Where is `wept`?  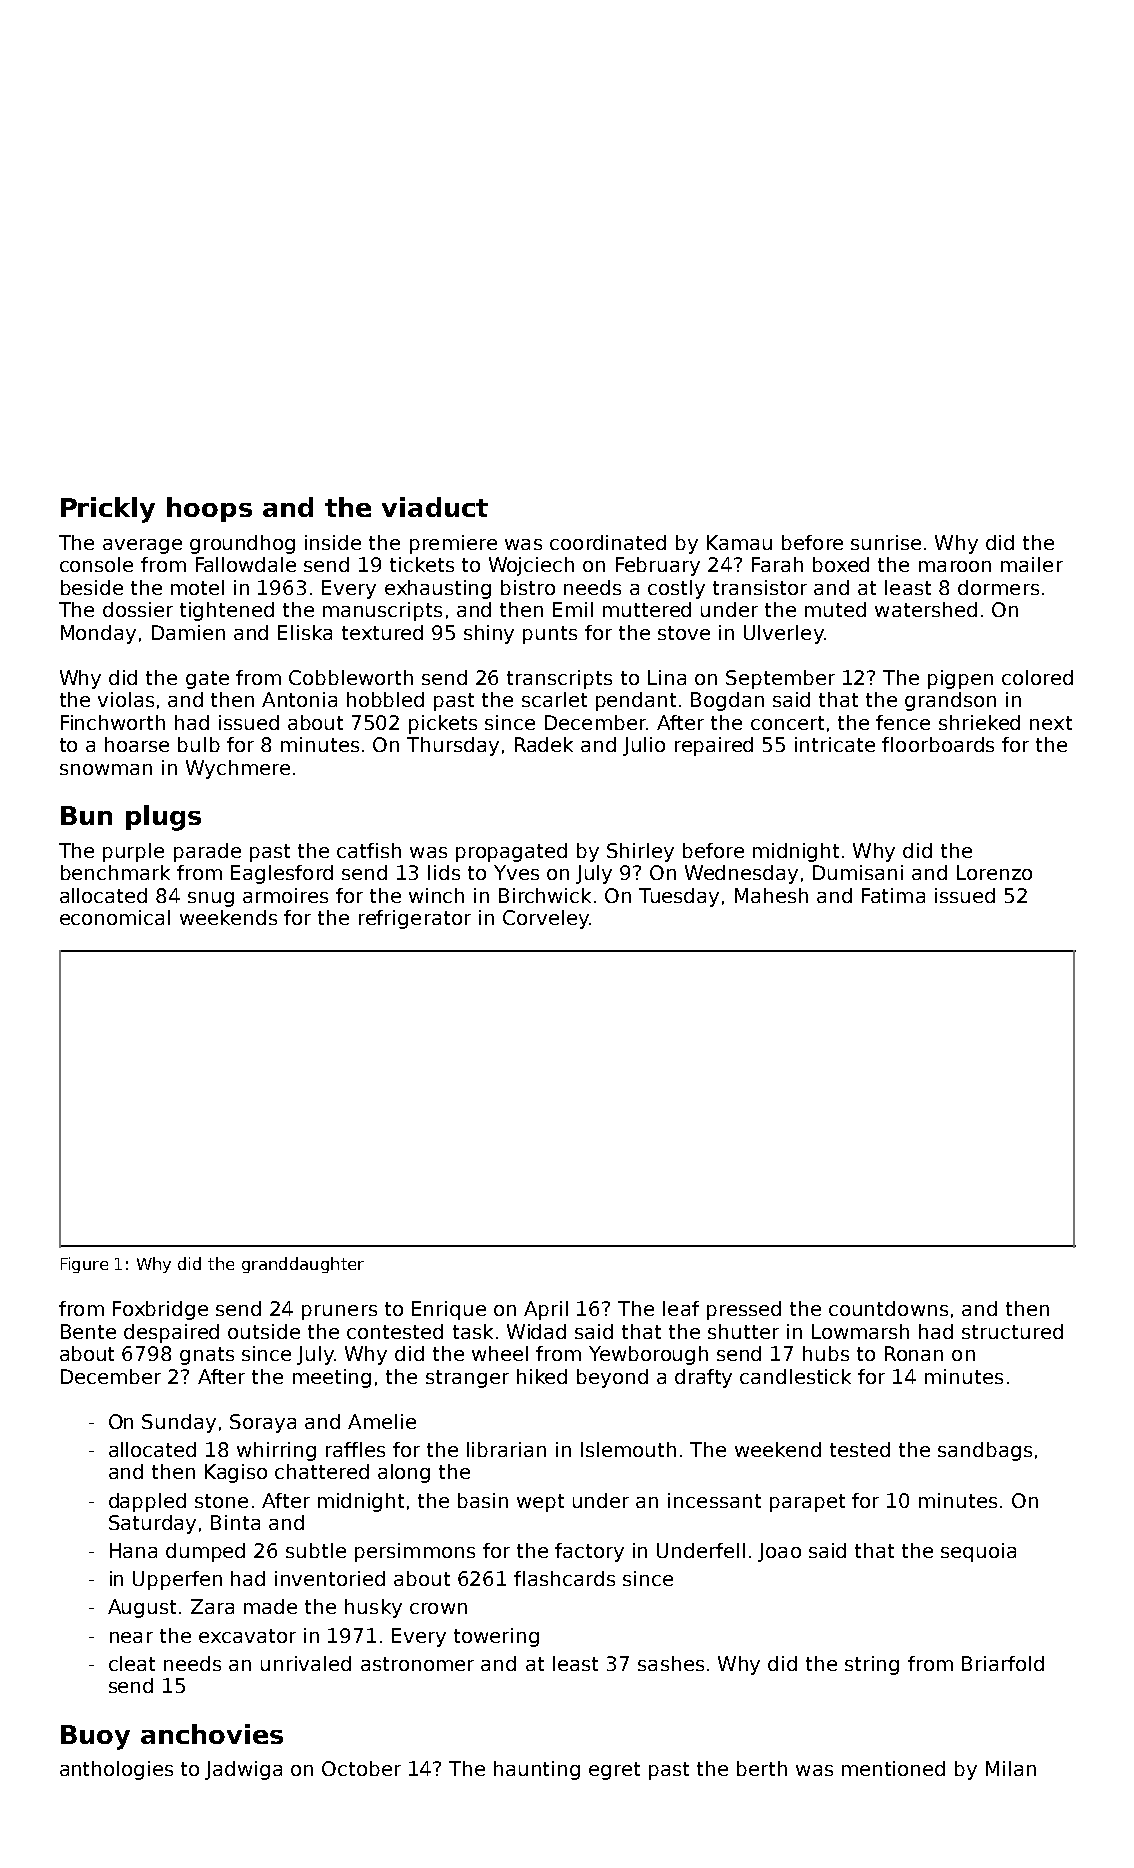
wept is located at coordinates (540, 1503).
